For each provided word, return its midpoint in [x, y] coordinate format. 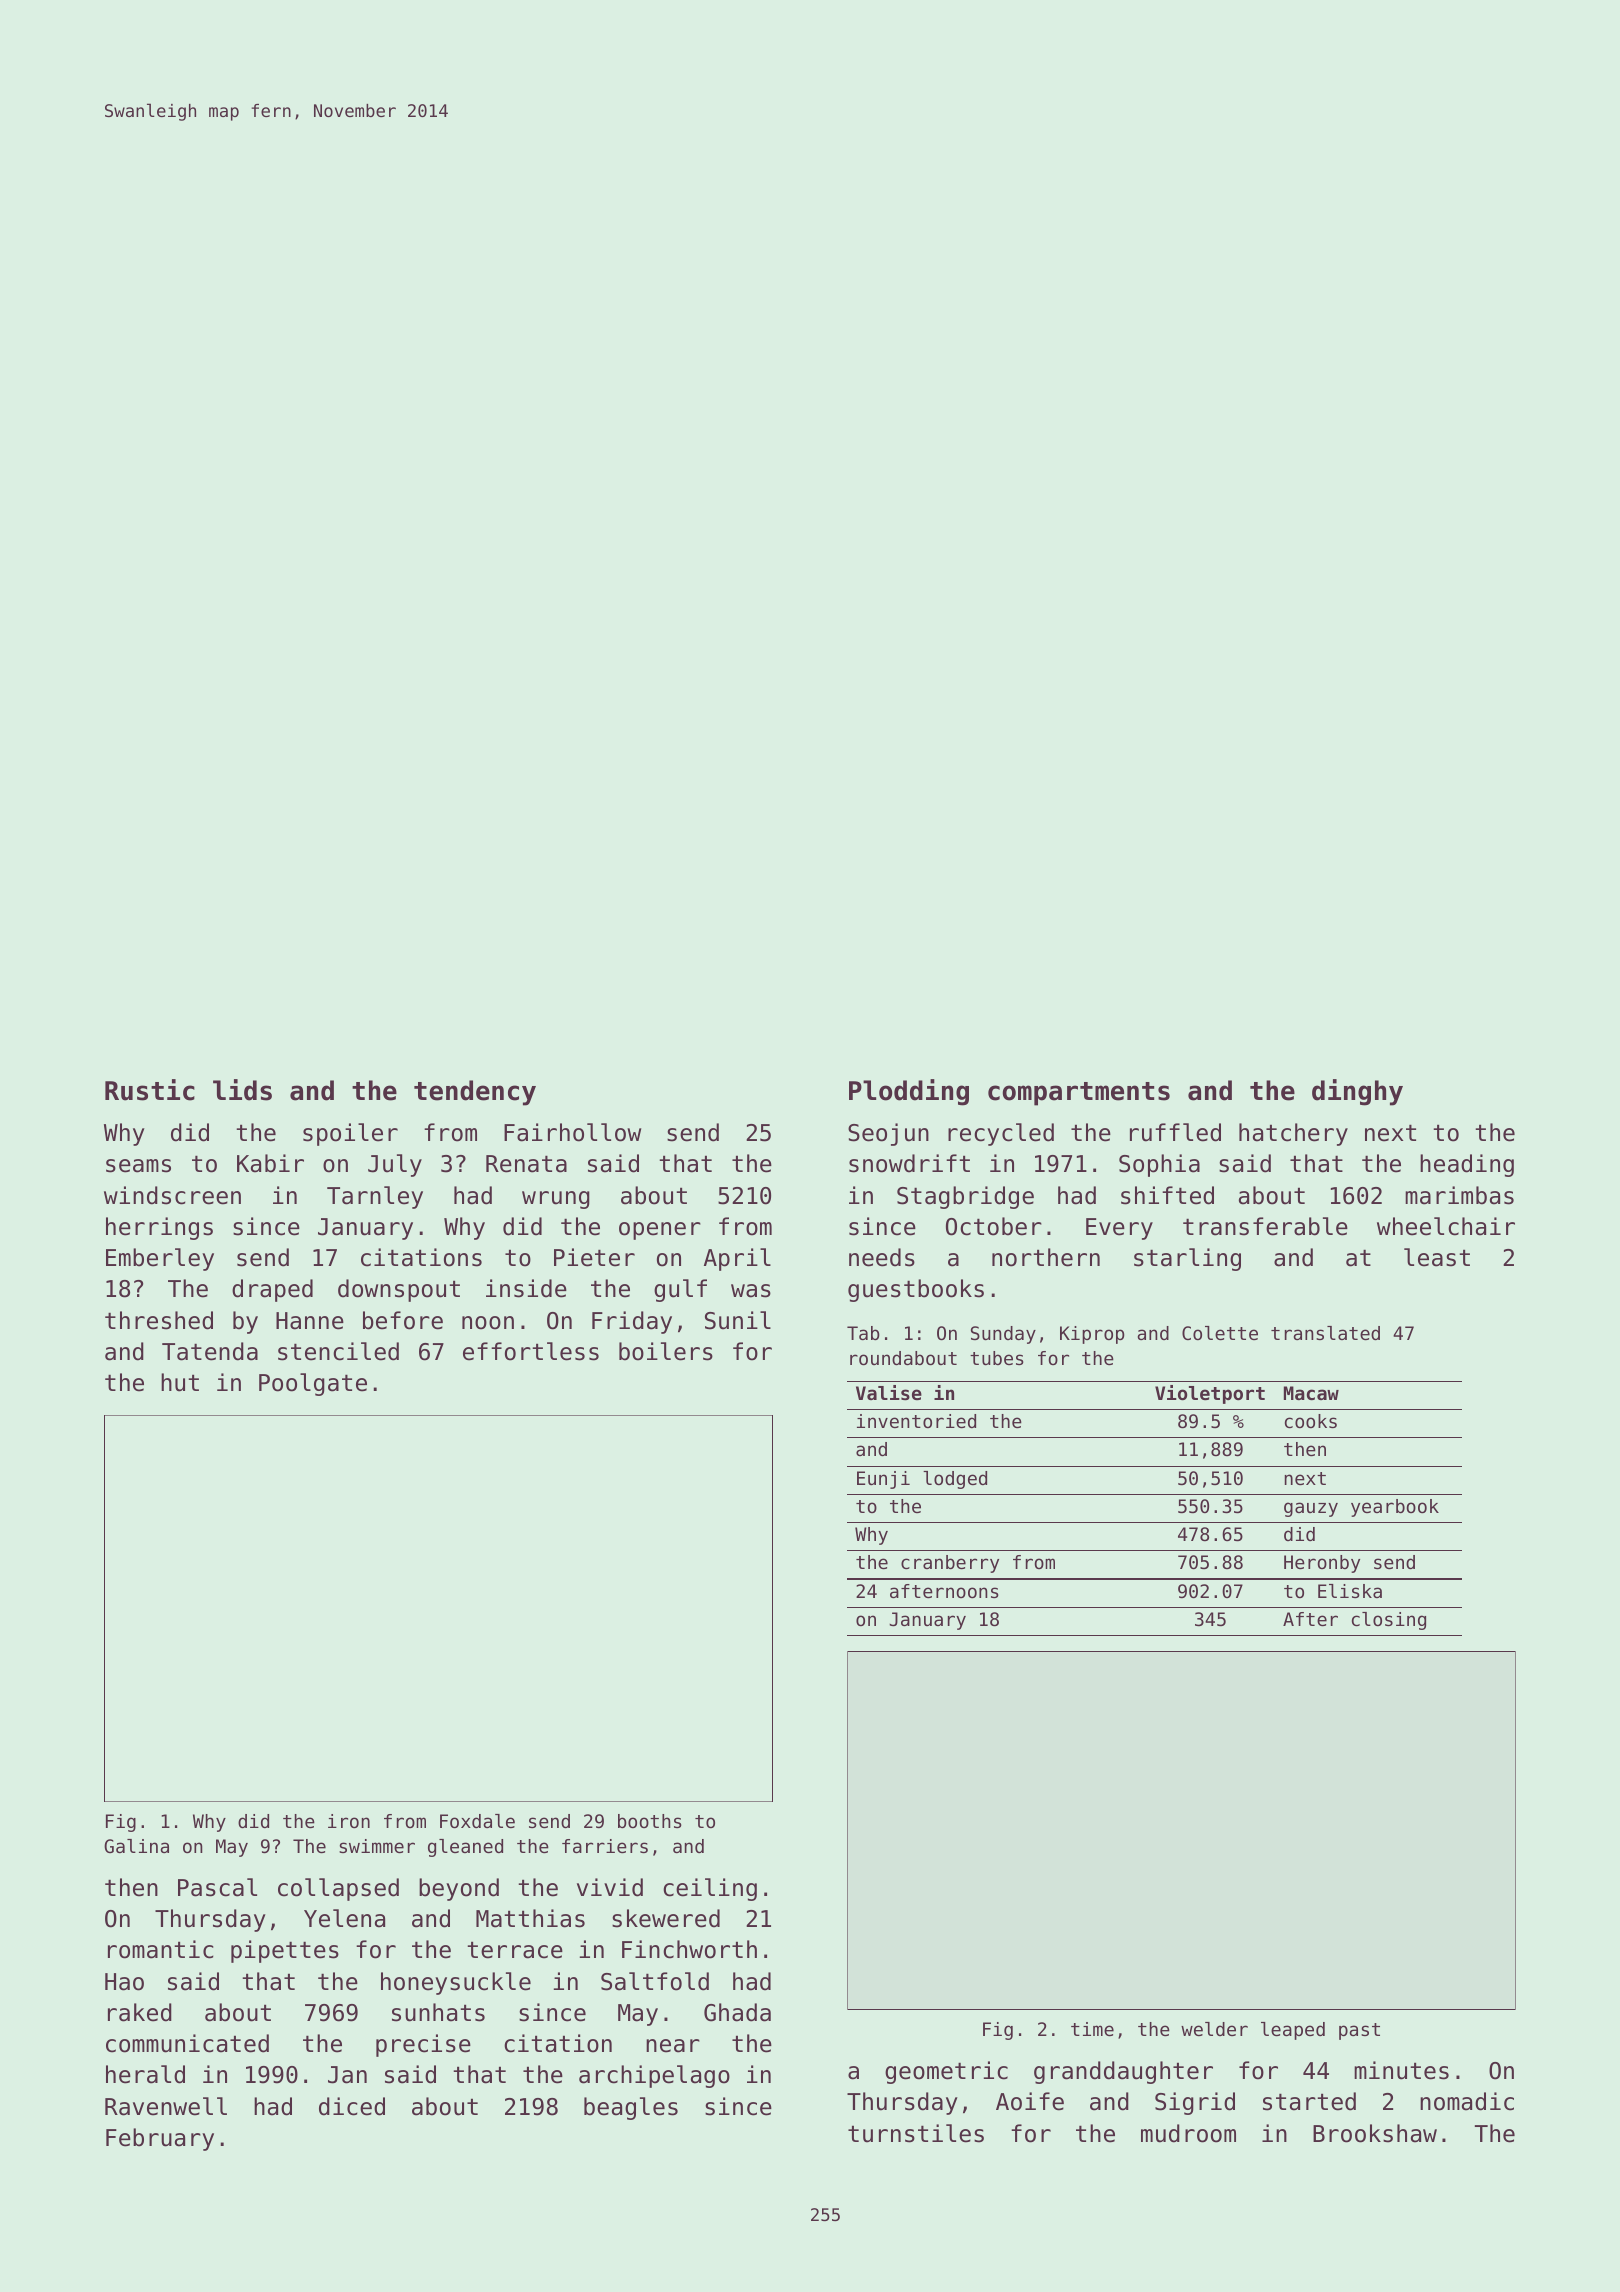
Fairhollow [572, 1132]
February [160, 2139]
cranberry [950, 1564]
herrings [159, 1228]
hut [180, 1382]
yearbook [1395, 1508]
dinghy [1357, 1092]
